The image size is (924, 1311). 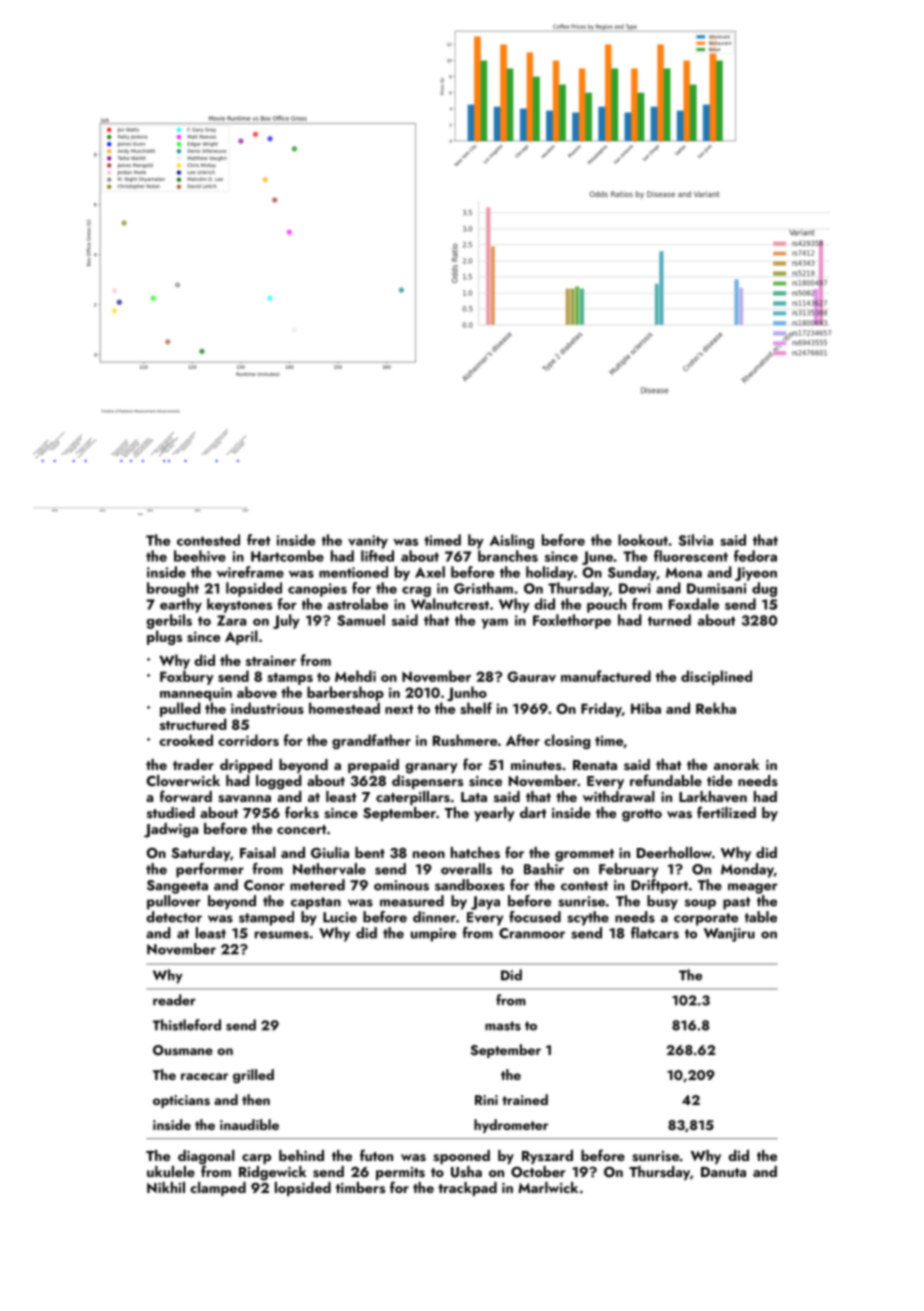 What do you see at coordinates (164, 637) in the screenshot?
I see `plugs` at bounding box center [164, 637].
